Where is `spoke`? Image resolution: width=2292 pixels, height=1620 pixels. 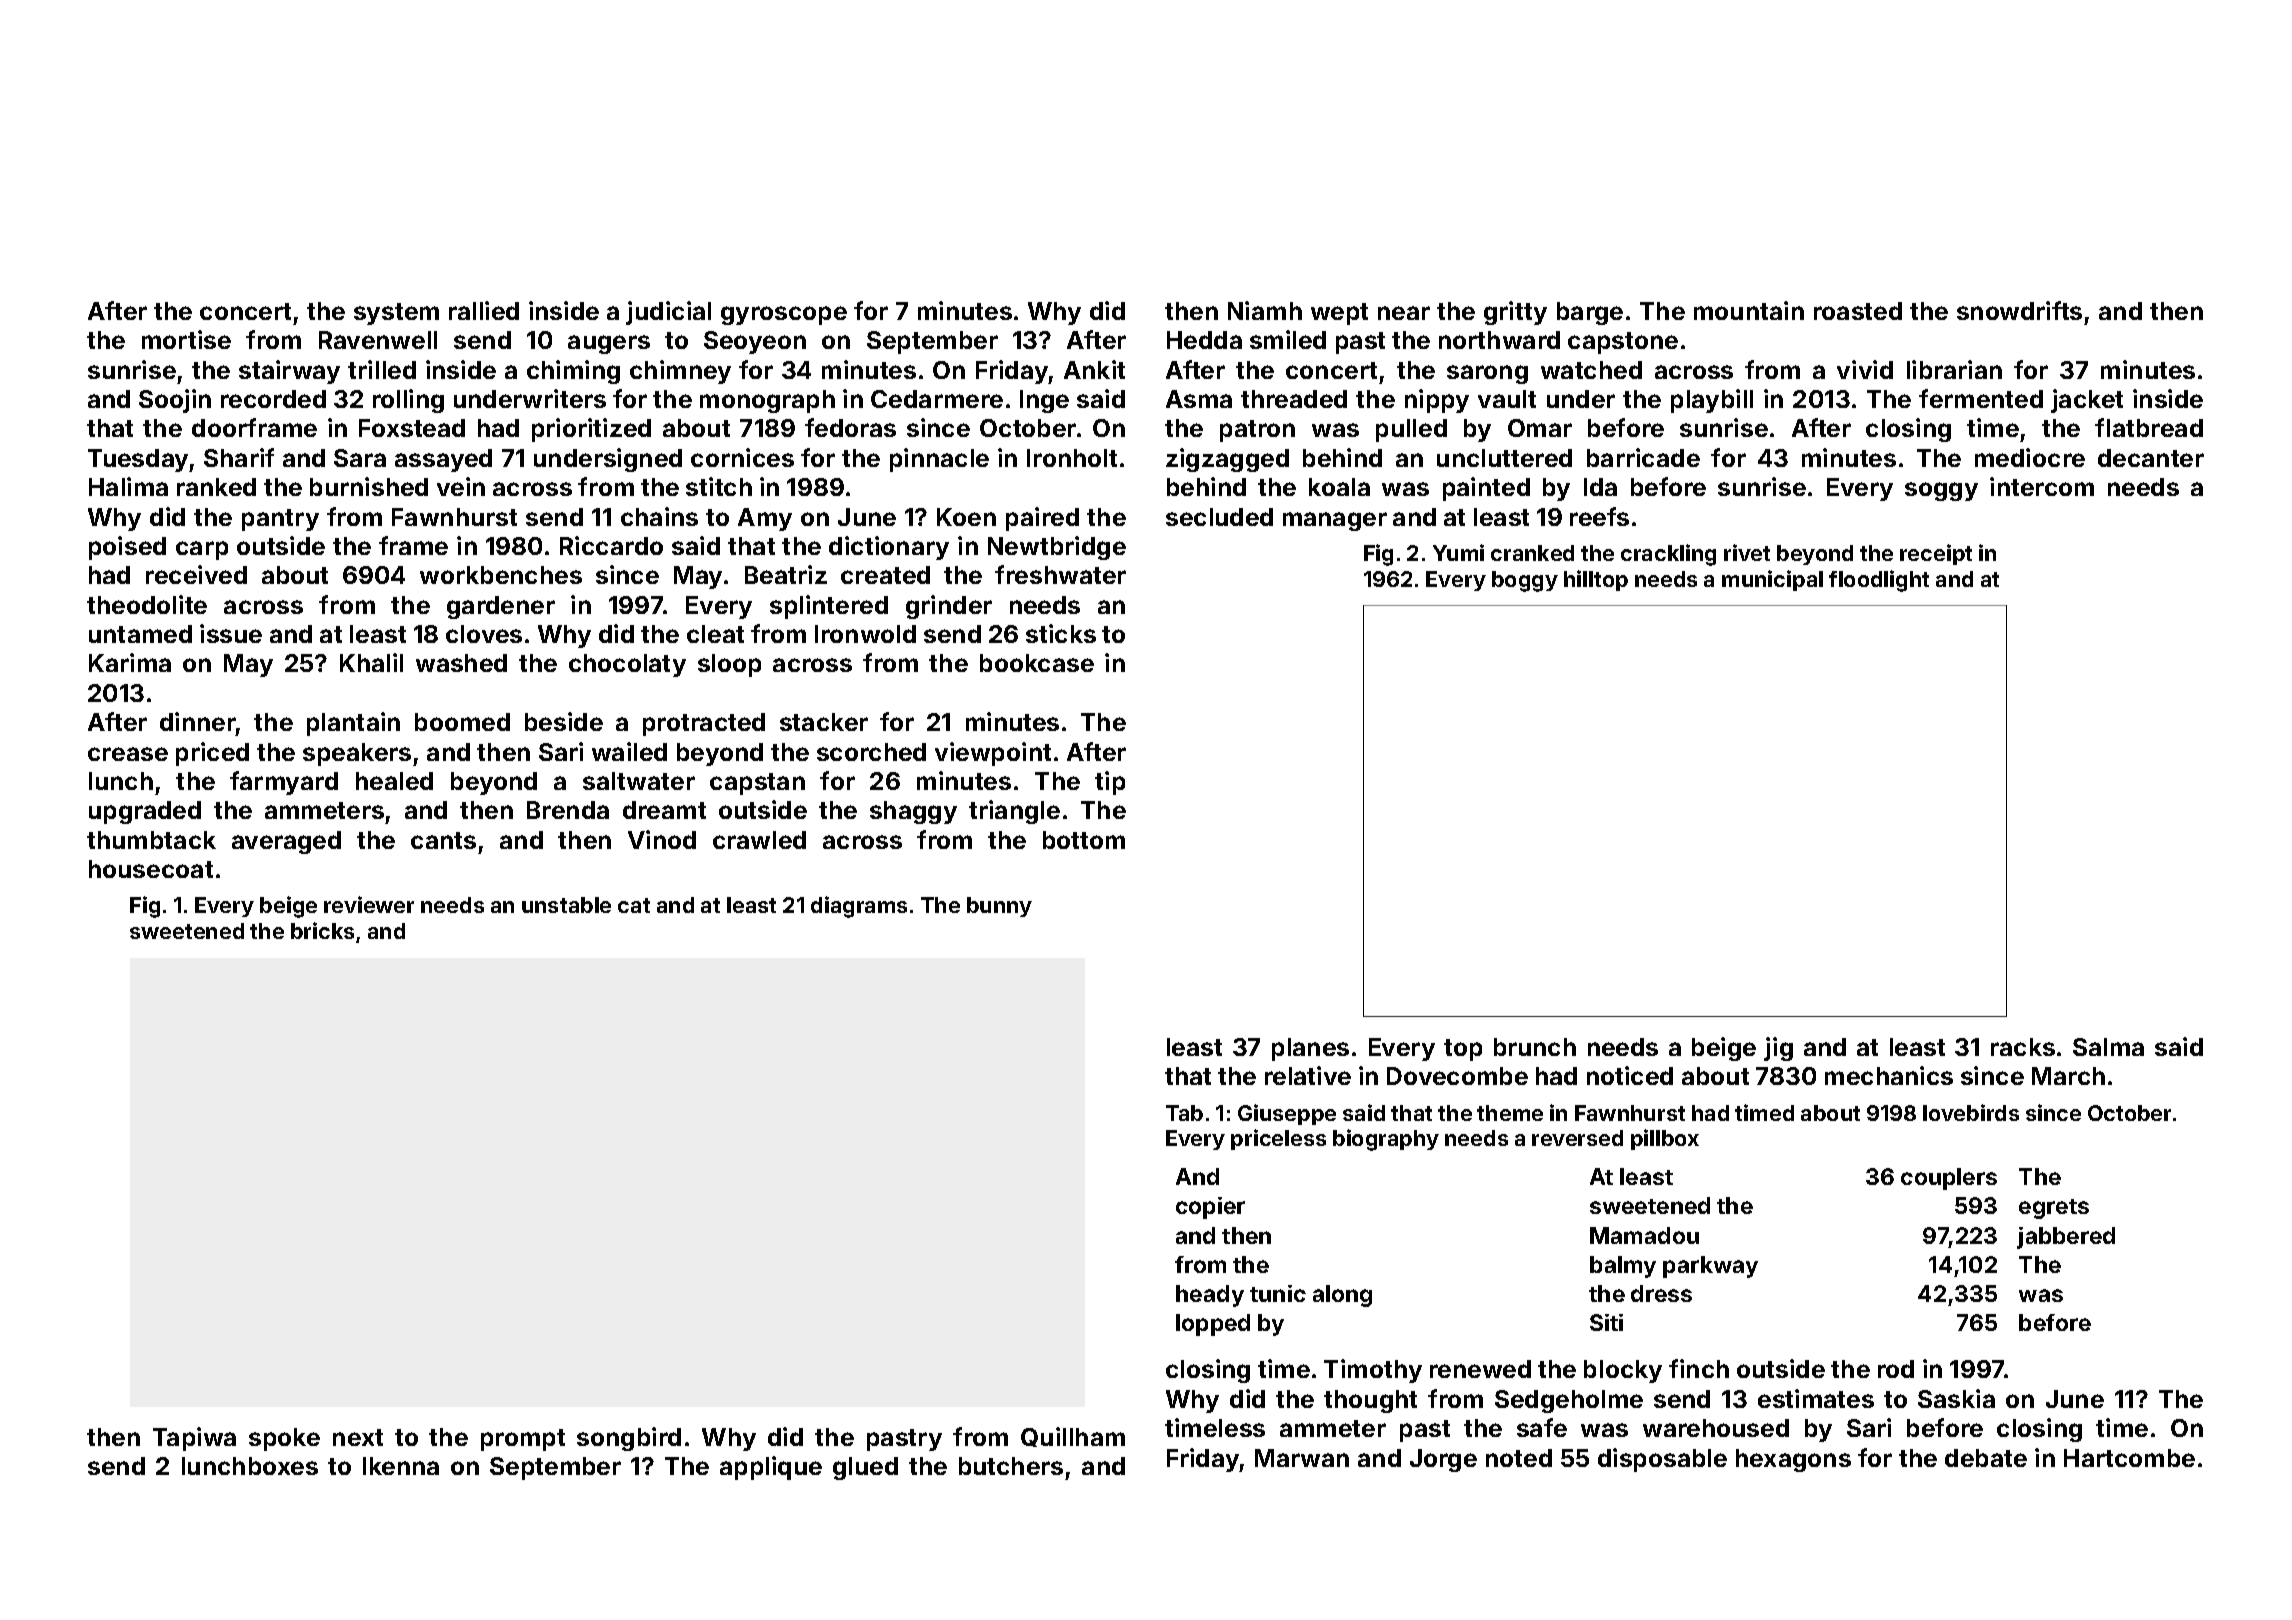 spoke is located at coordinates (284, 1439).
